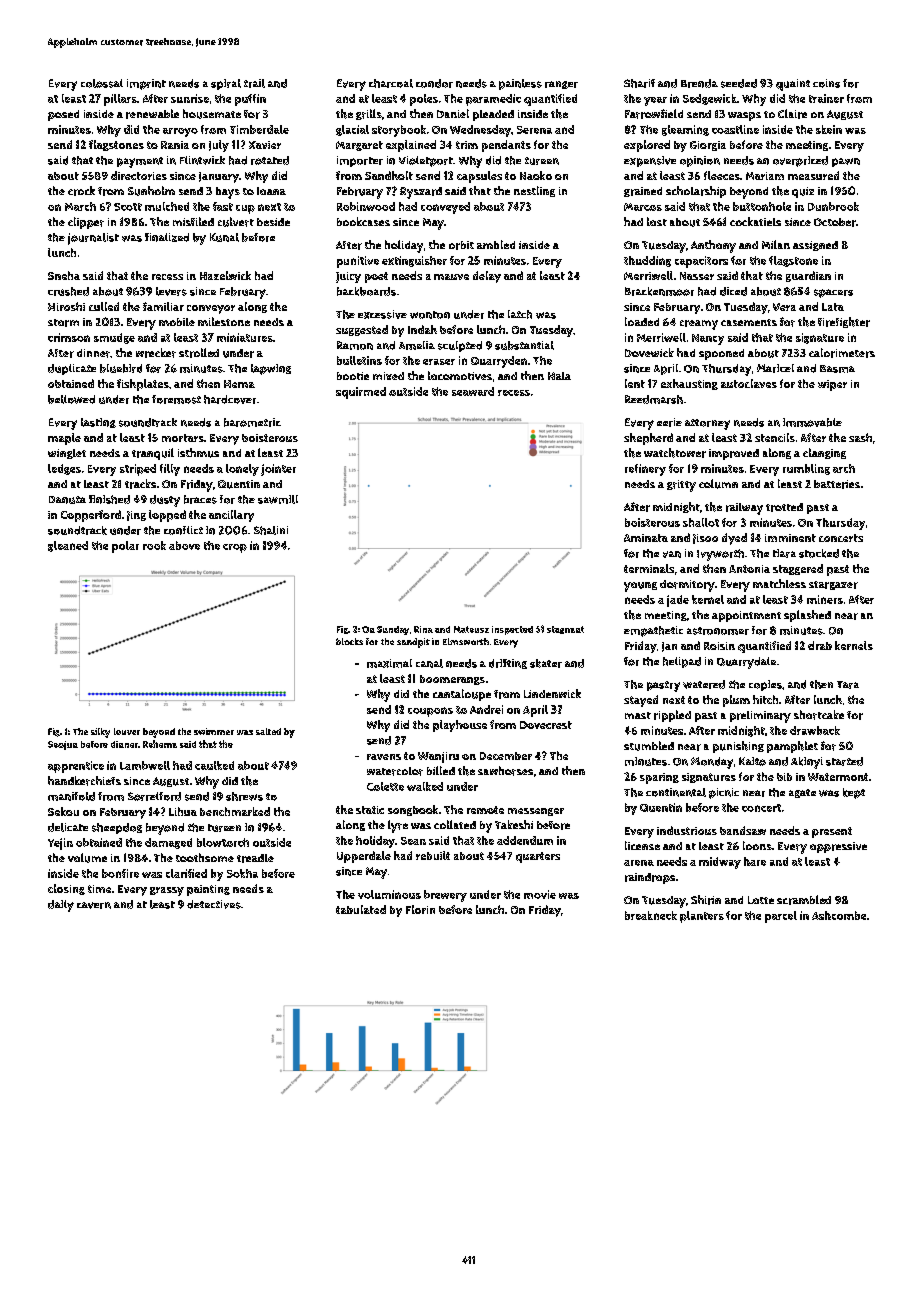  What do you see at coordinates (94, 905) in the screenshot?
I see `cavern` at bounding box center [94, 905].
